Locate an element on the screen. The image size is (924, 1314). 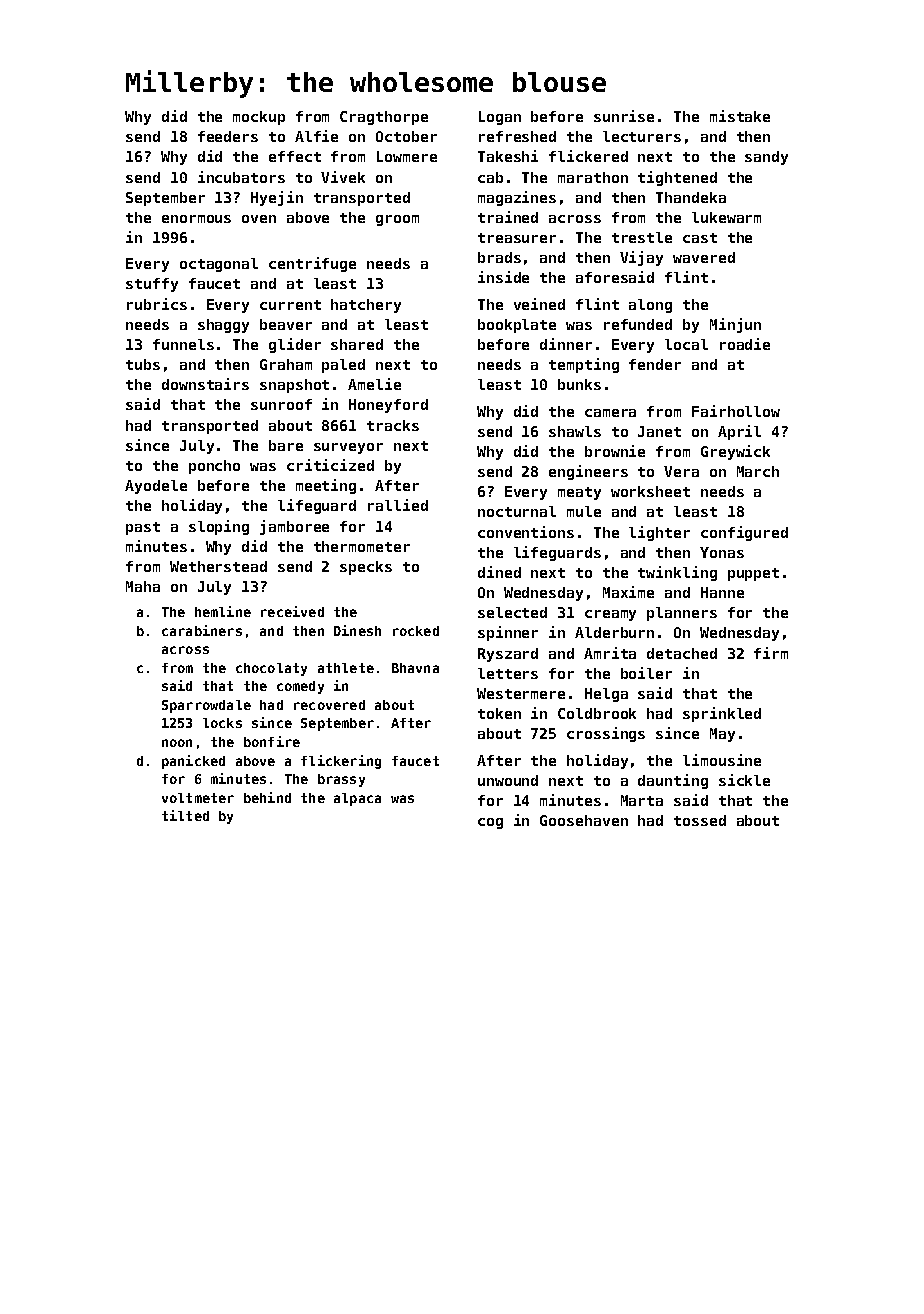
sloping is located at coordinates (219, 527).
